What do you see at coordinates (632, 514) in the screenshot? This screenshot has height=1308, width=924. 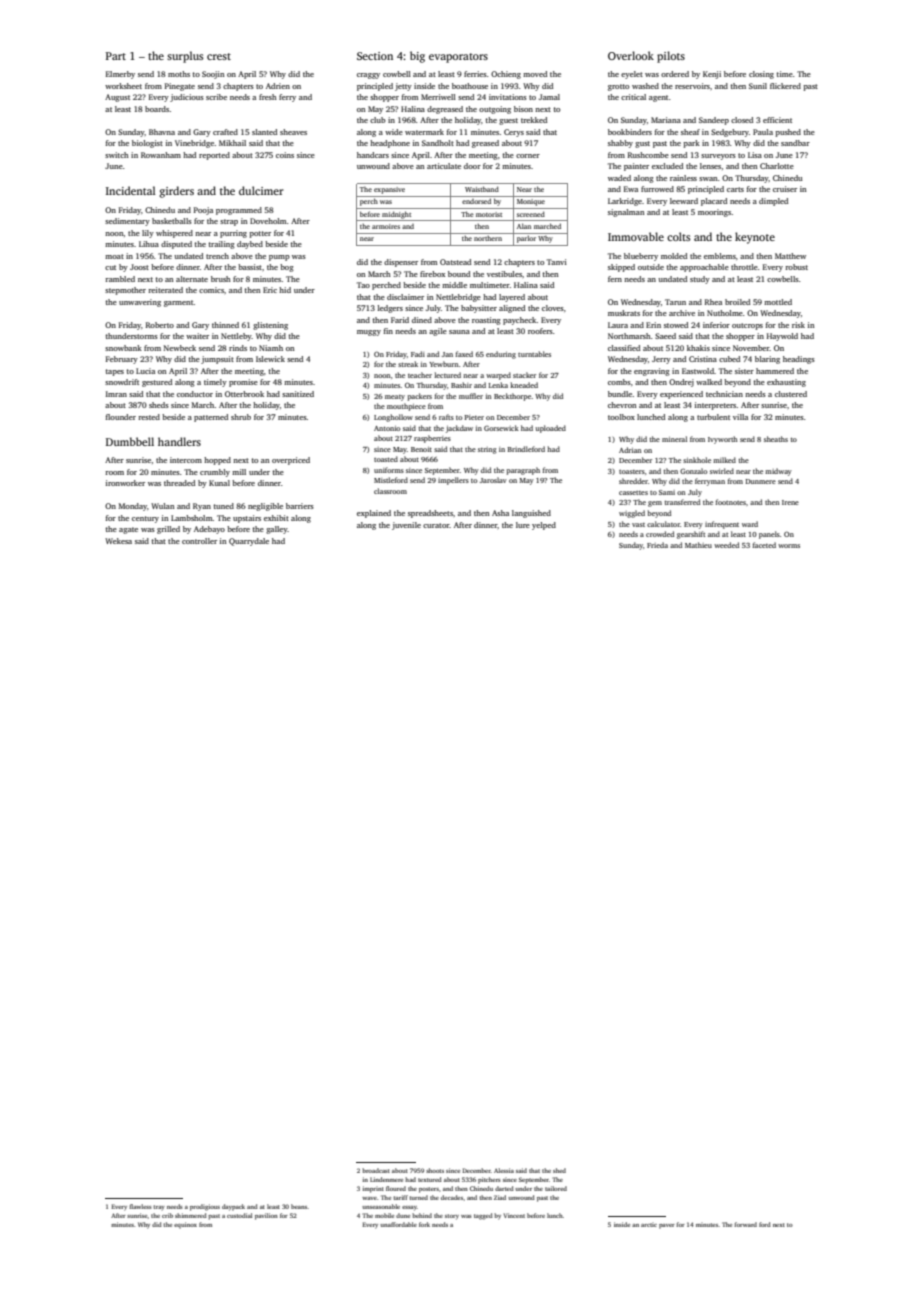 I see `wiggled` at bounding box center [632, 514].
